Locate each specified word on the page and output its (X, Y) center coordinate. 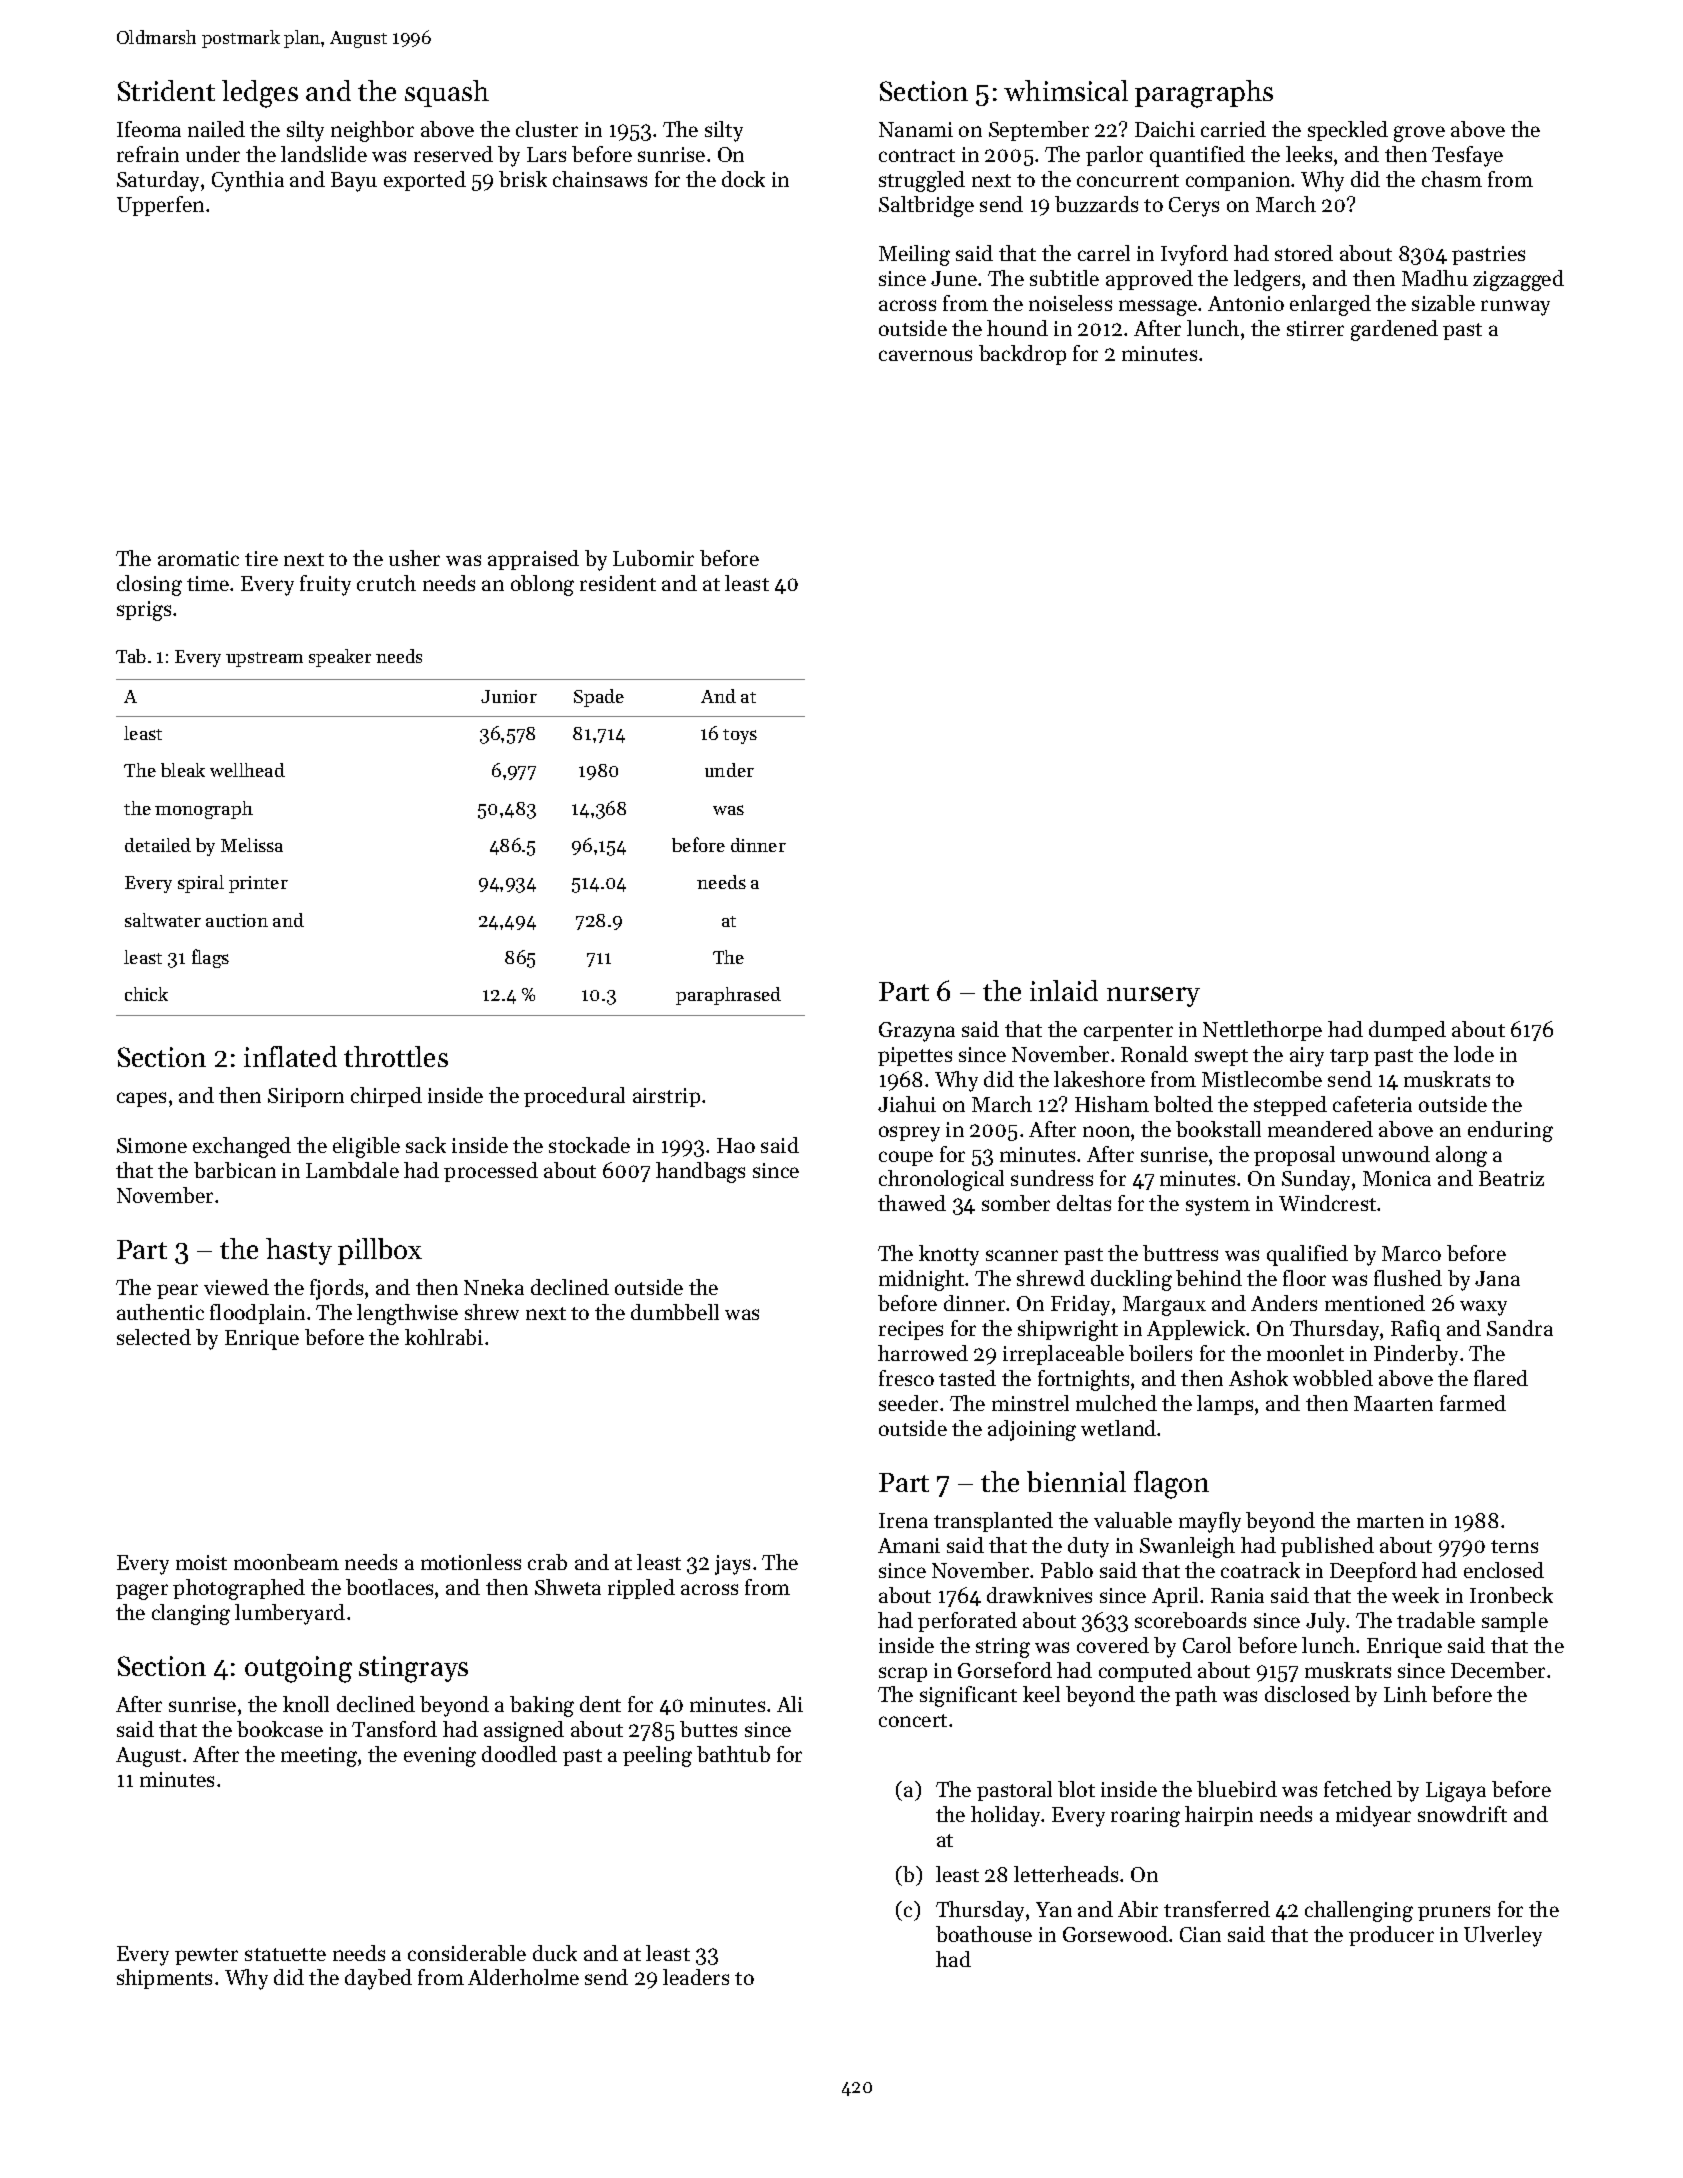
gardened (1394, 330)
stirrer (1315, 328)
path (1196, 1696)
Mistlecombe (1262, 1079)
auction (237, 920)
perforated (967, 1622)
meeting (319, 1757)
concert (913, 1720)
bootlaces (389, 1587)
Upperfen (160, 206)
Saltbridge (926, 206)
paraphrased (728, 996)
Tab (131, 656)
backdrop (1022, 355)
